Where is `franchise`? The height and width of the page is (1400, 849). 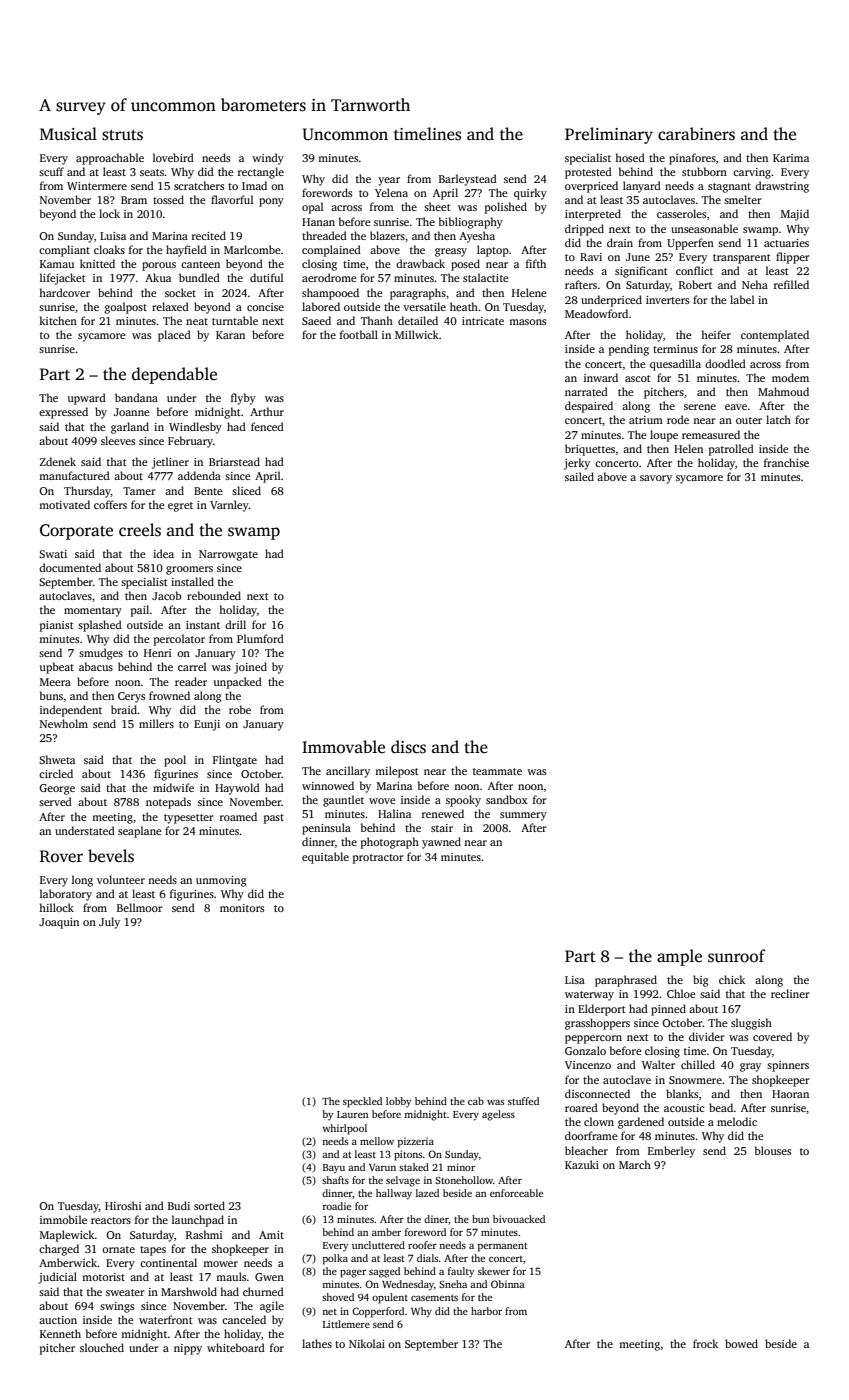 franchise is located at coordinates (786, 462).
